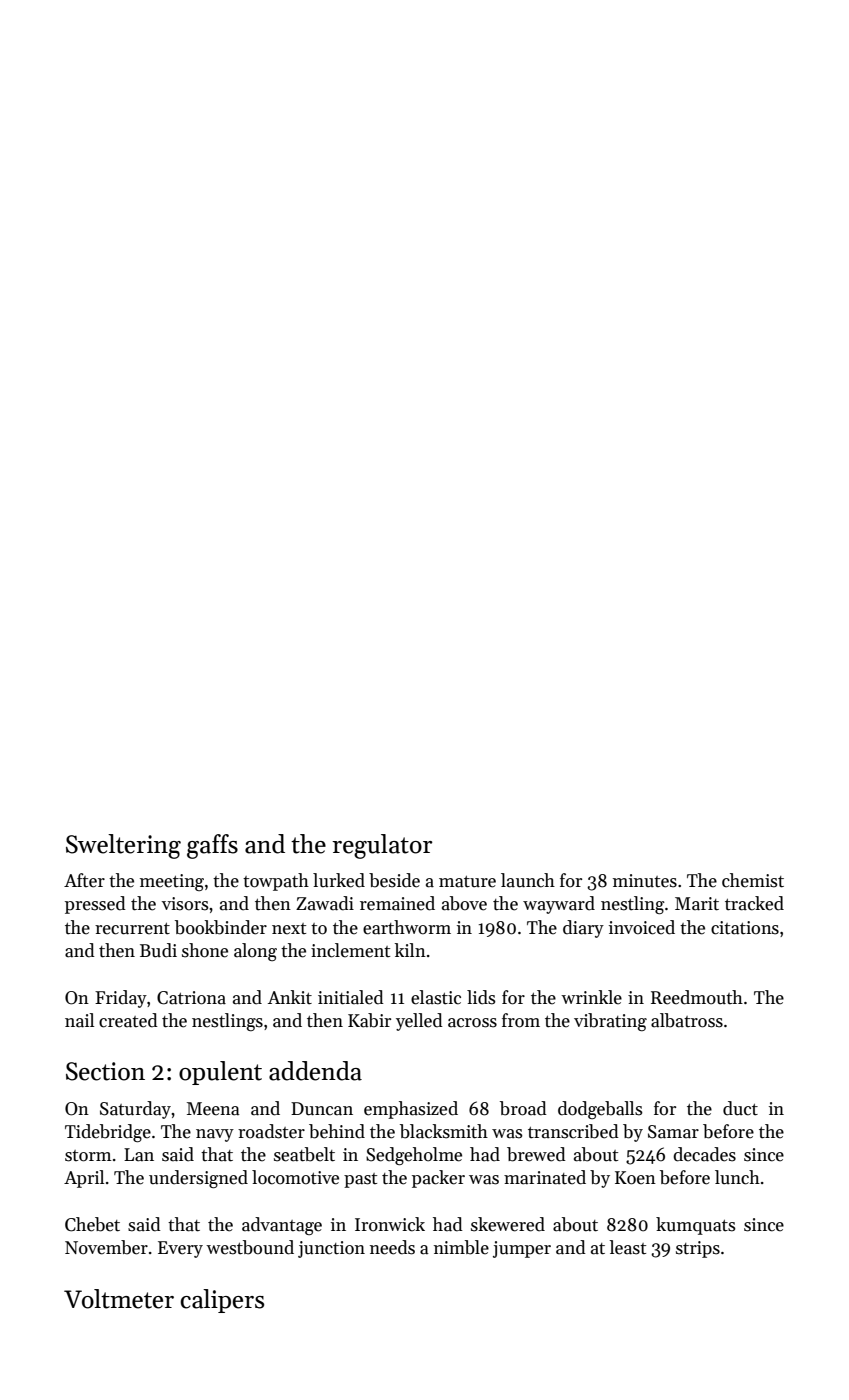 The width and height of the page is (849, 1400). I want to click on navy, so click(215, 1135).
